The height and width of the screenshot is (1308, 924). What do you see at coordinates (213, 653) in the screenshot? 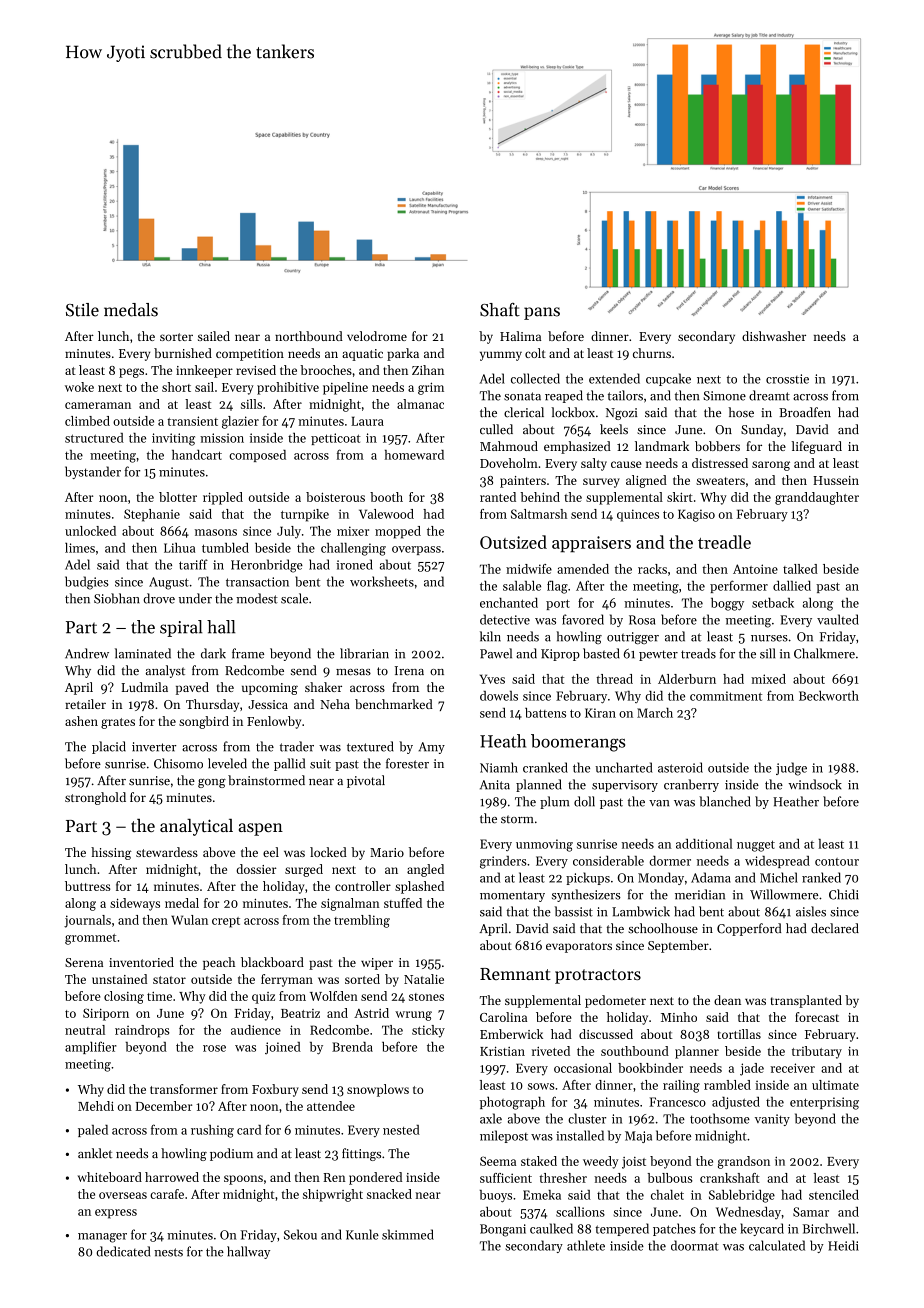
I see `dark` at bounding box center [213, 653].
